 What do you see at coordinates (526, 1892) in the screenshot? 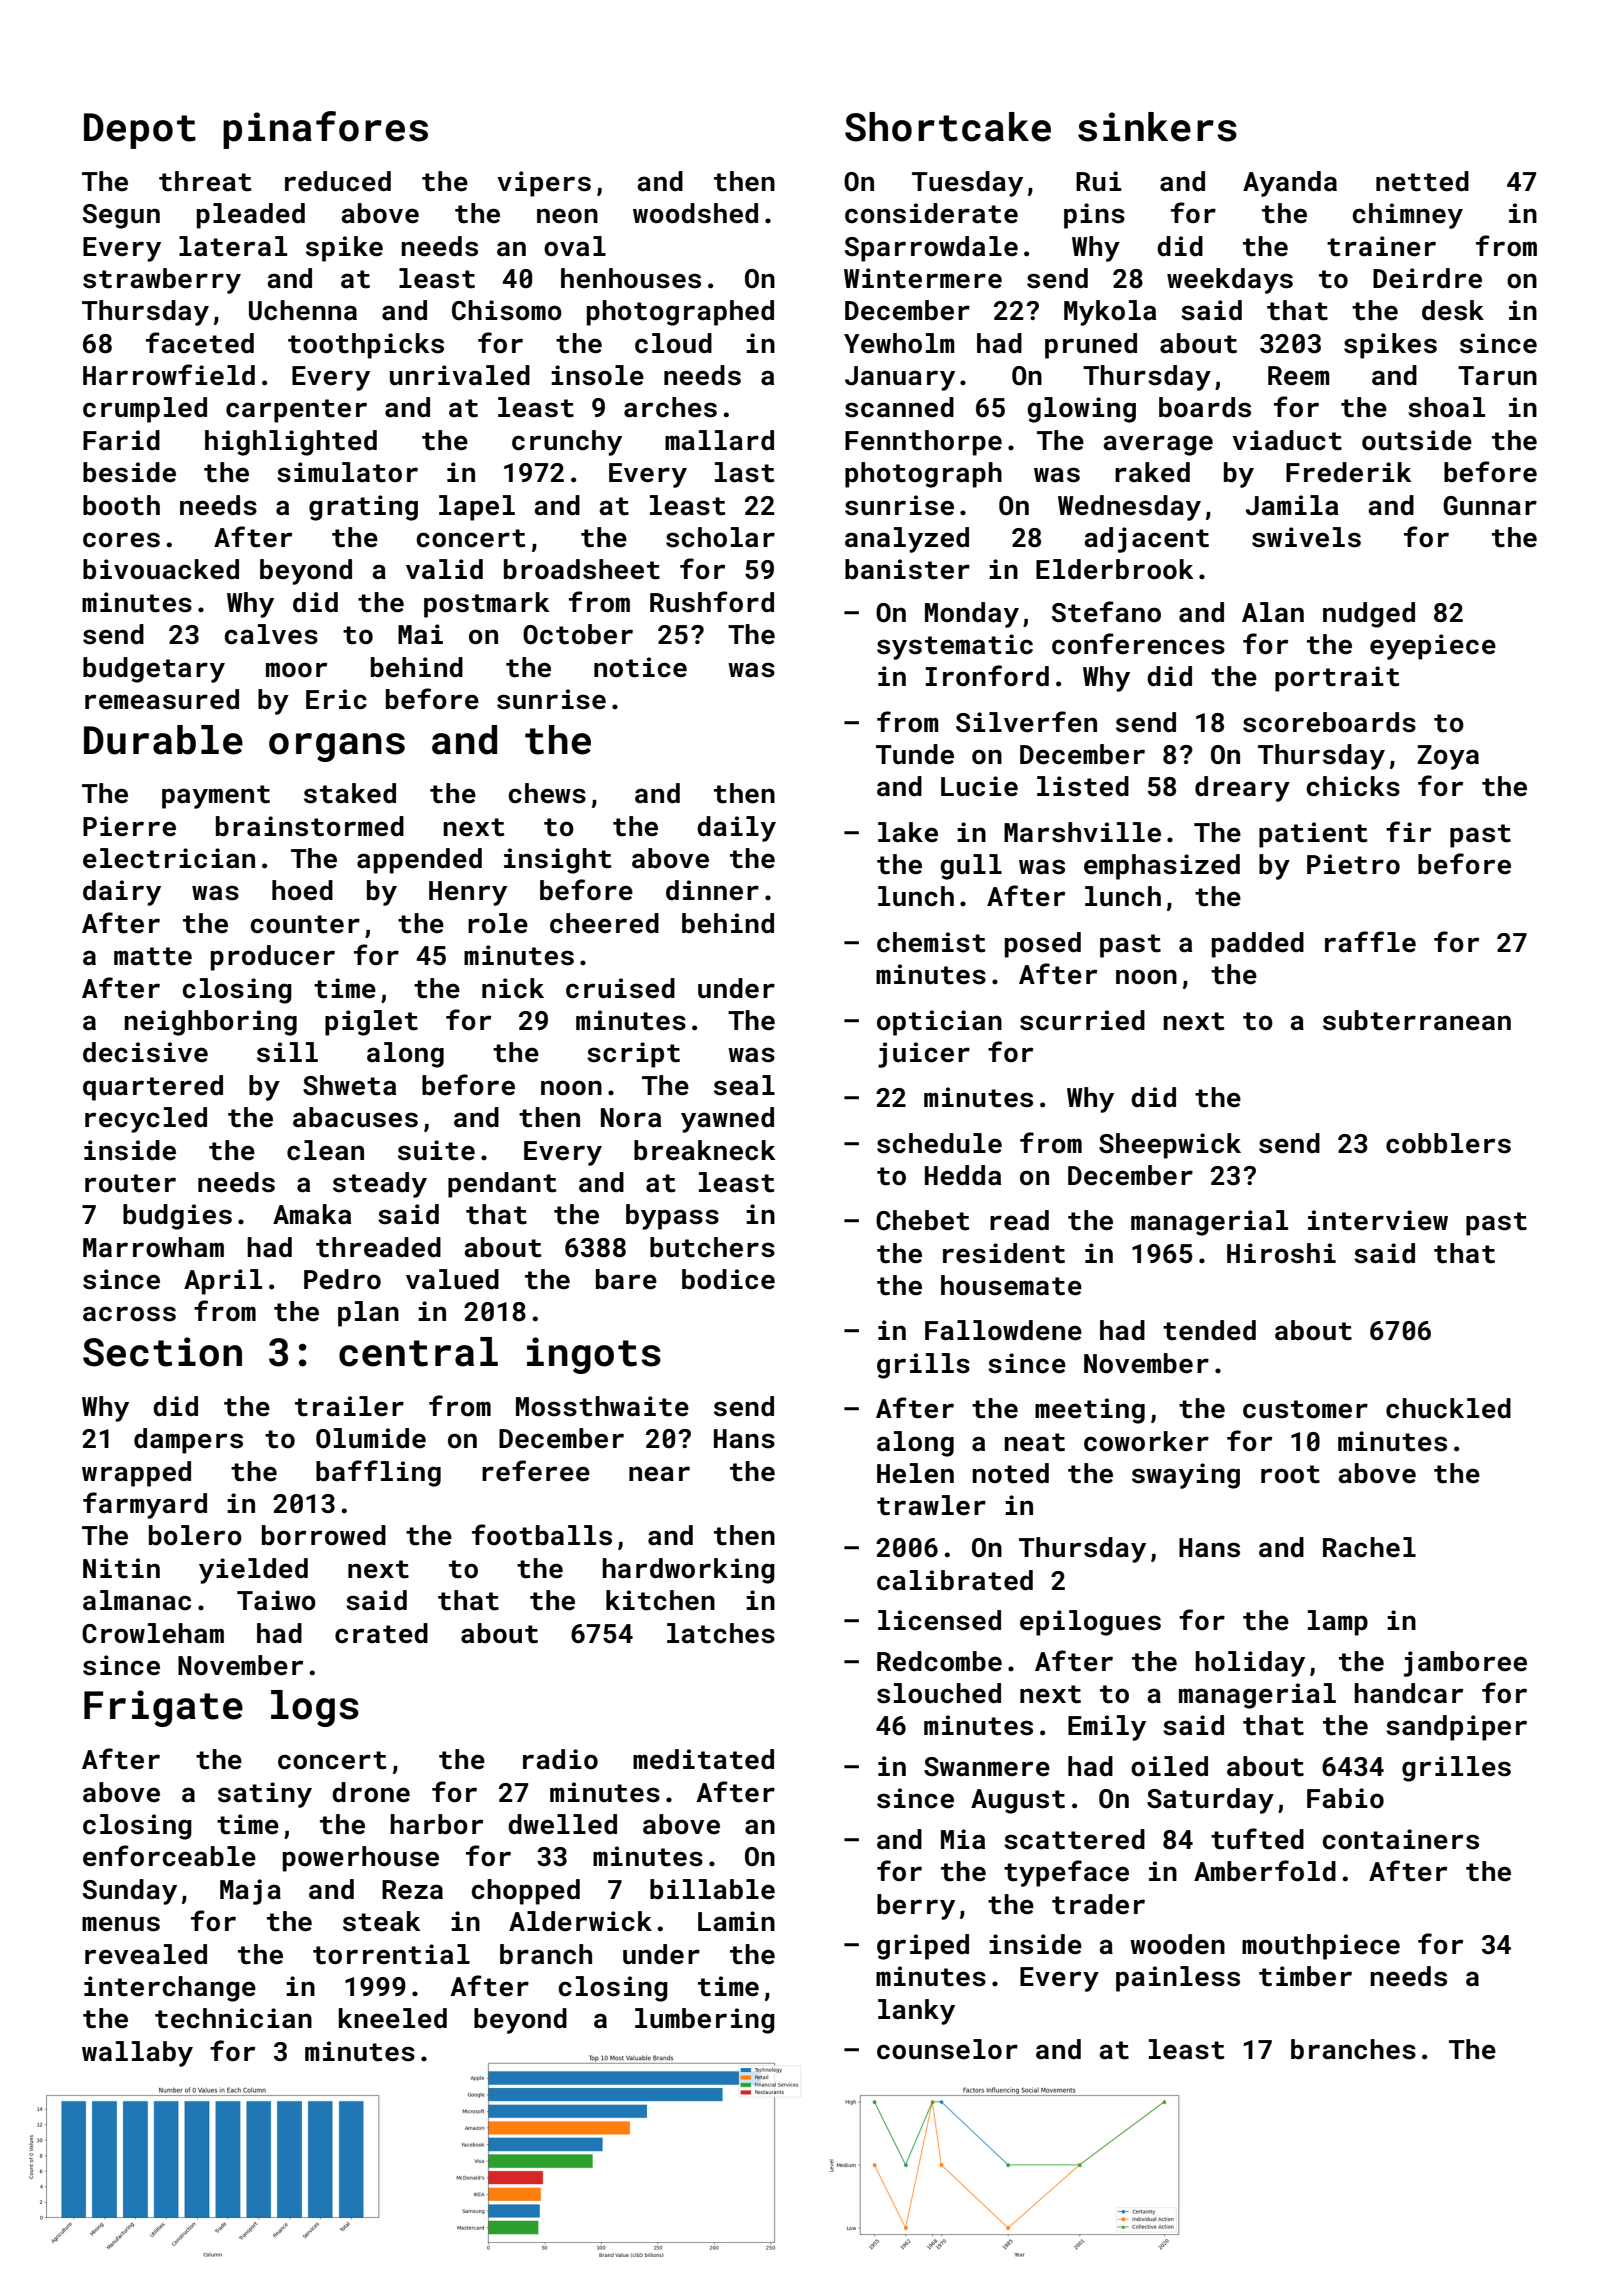
I see `chopped` at bounding box center [526, 1892].
